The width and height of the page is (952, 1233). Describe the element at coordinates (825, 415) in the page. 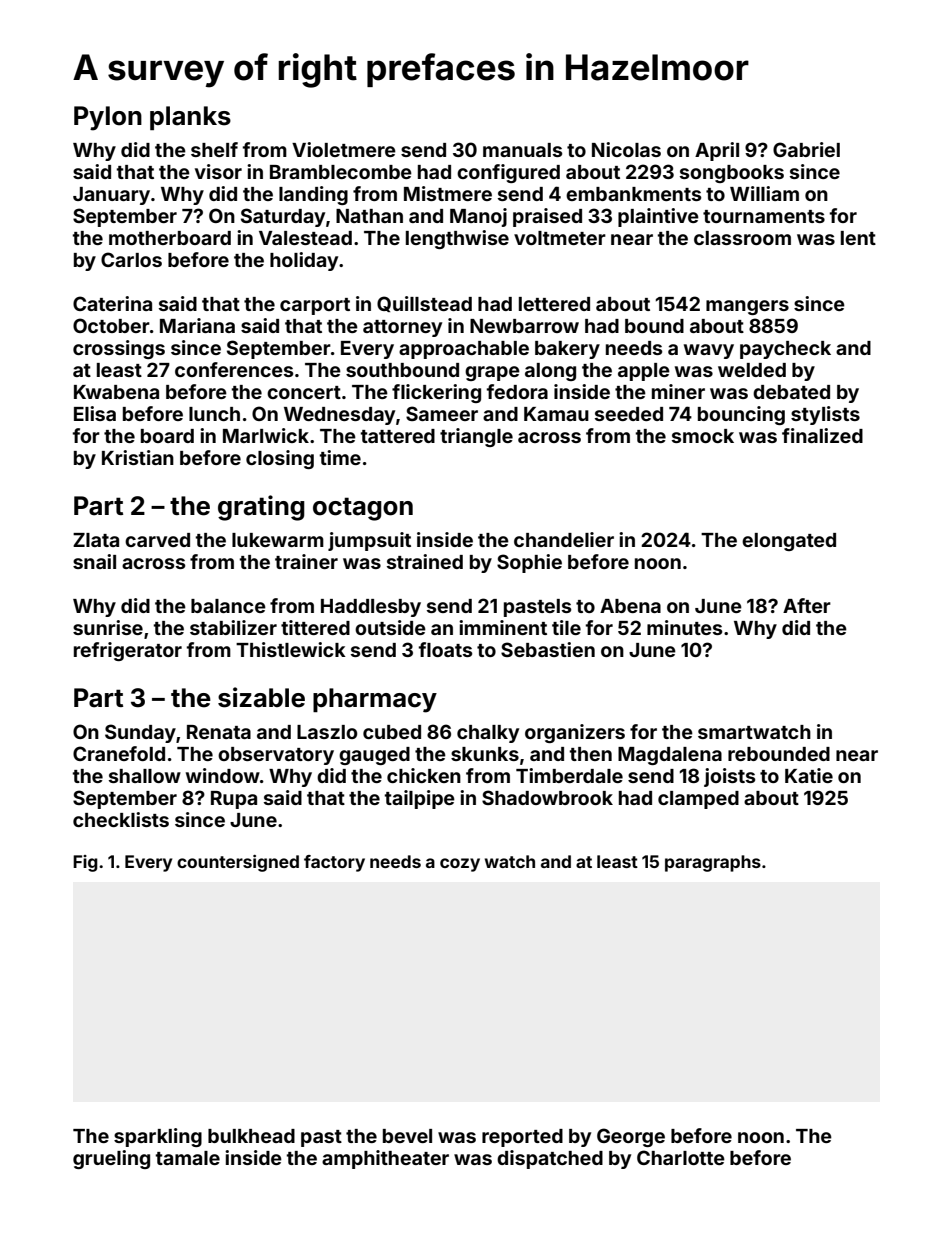

I see `stylists` at that location.
